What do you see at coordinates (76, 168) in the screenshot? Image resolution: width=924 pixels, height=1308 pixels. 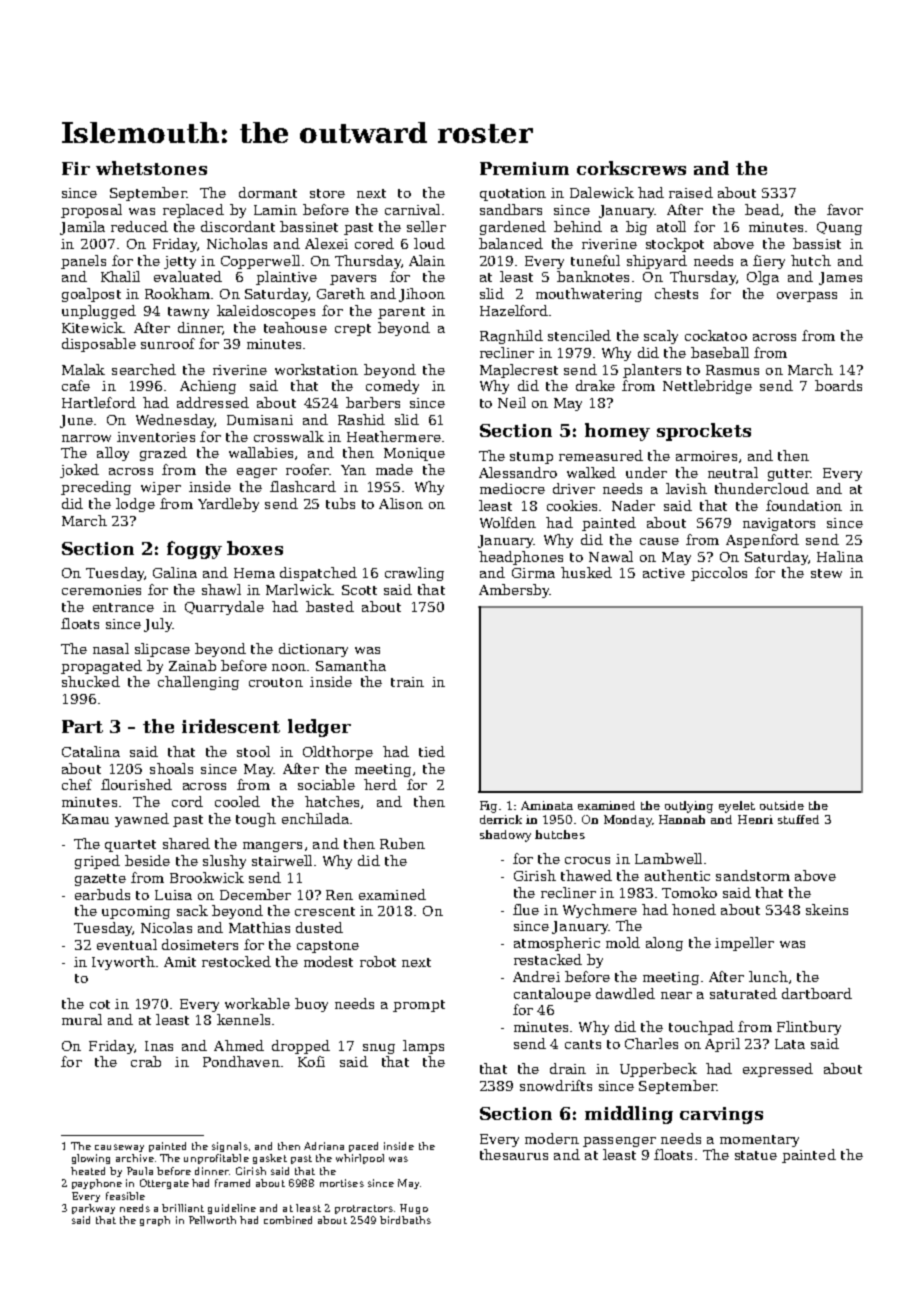 I see `Fir` at bounding box center [76, 168].
